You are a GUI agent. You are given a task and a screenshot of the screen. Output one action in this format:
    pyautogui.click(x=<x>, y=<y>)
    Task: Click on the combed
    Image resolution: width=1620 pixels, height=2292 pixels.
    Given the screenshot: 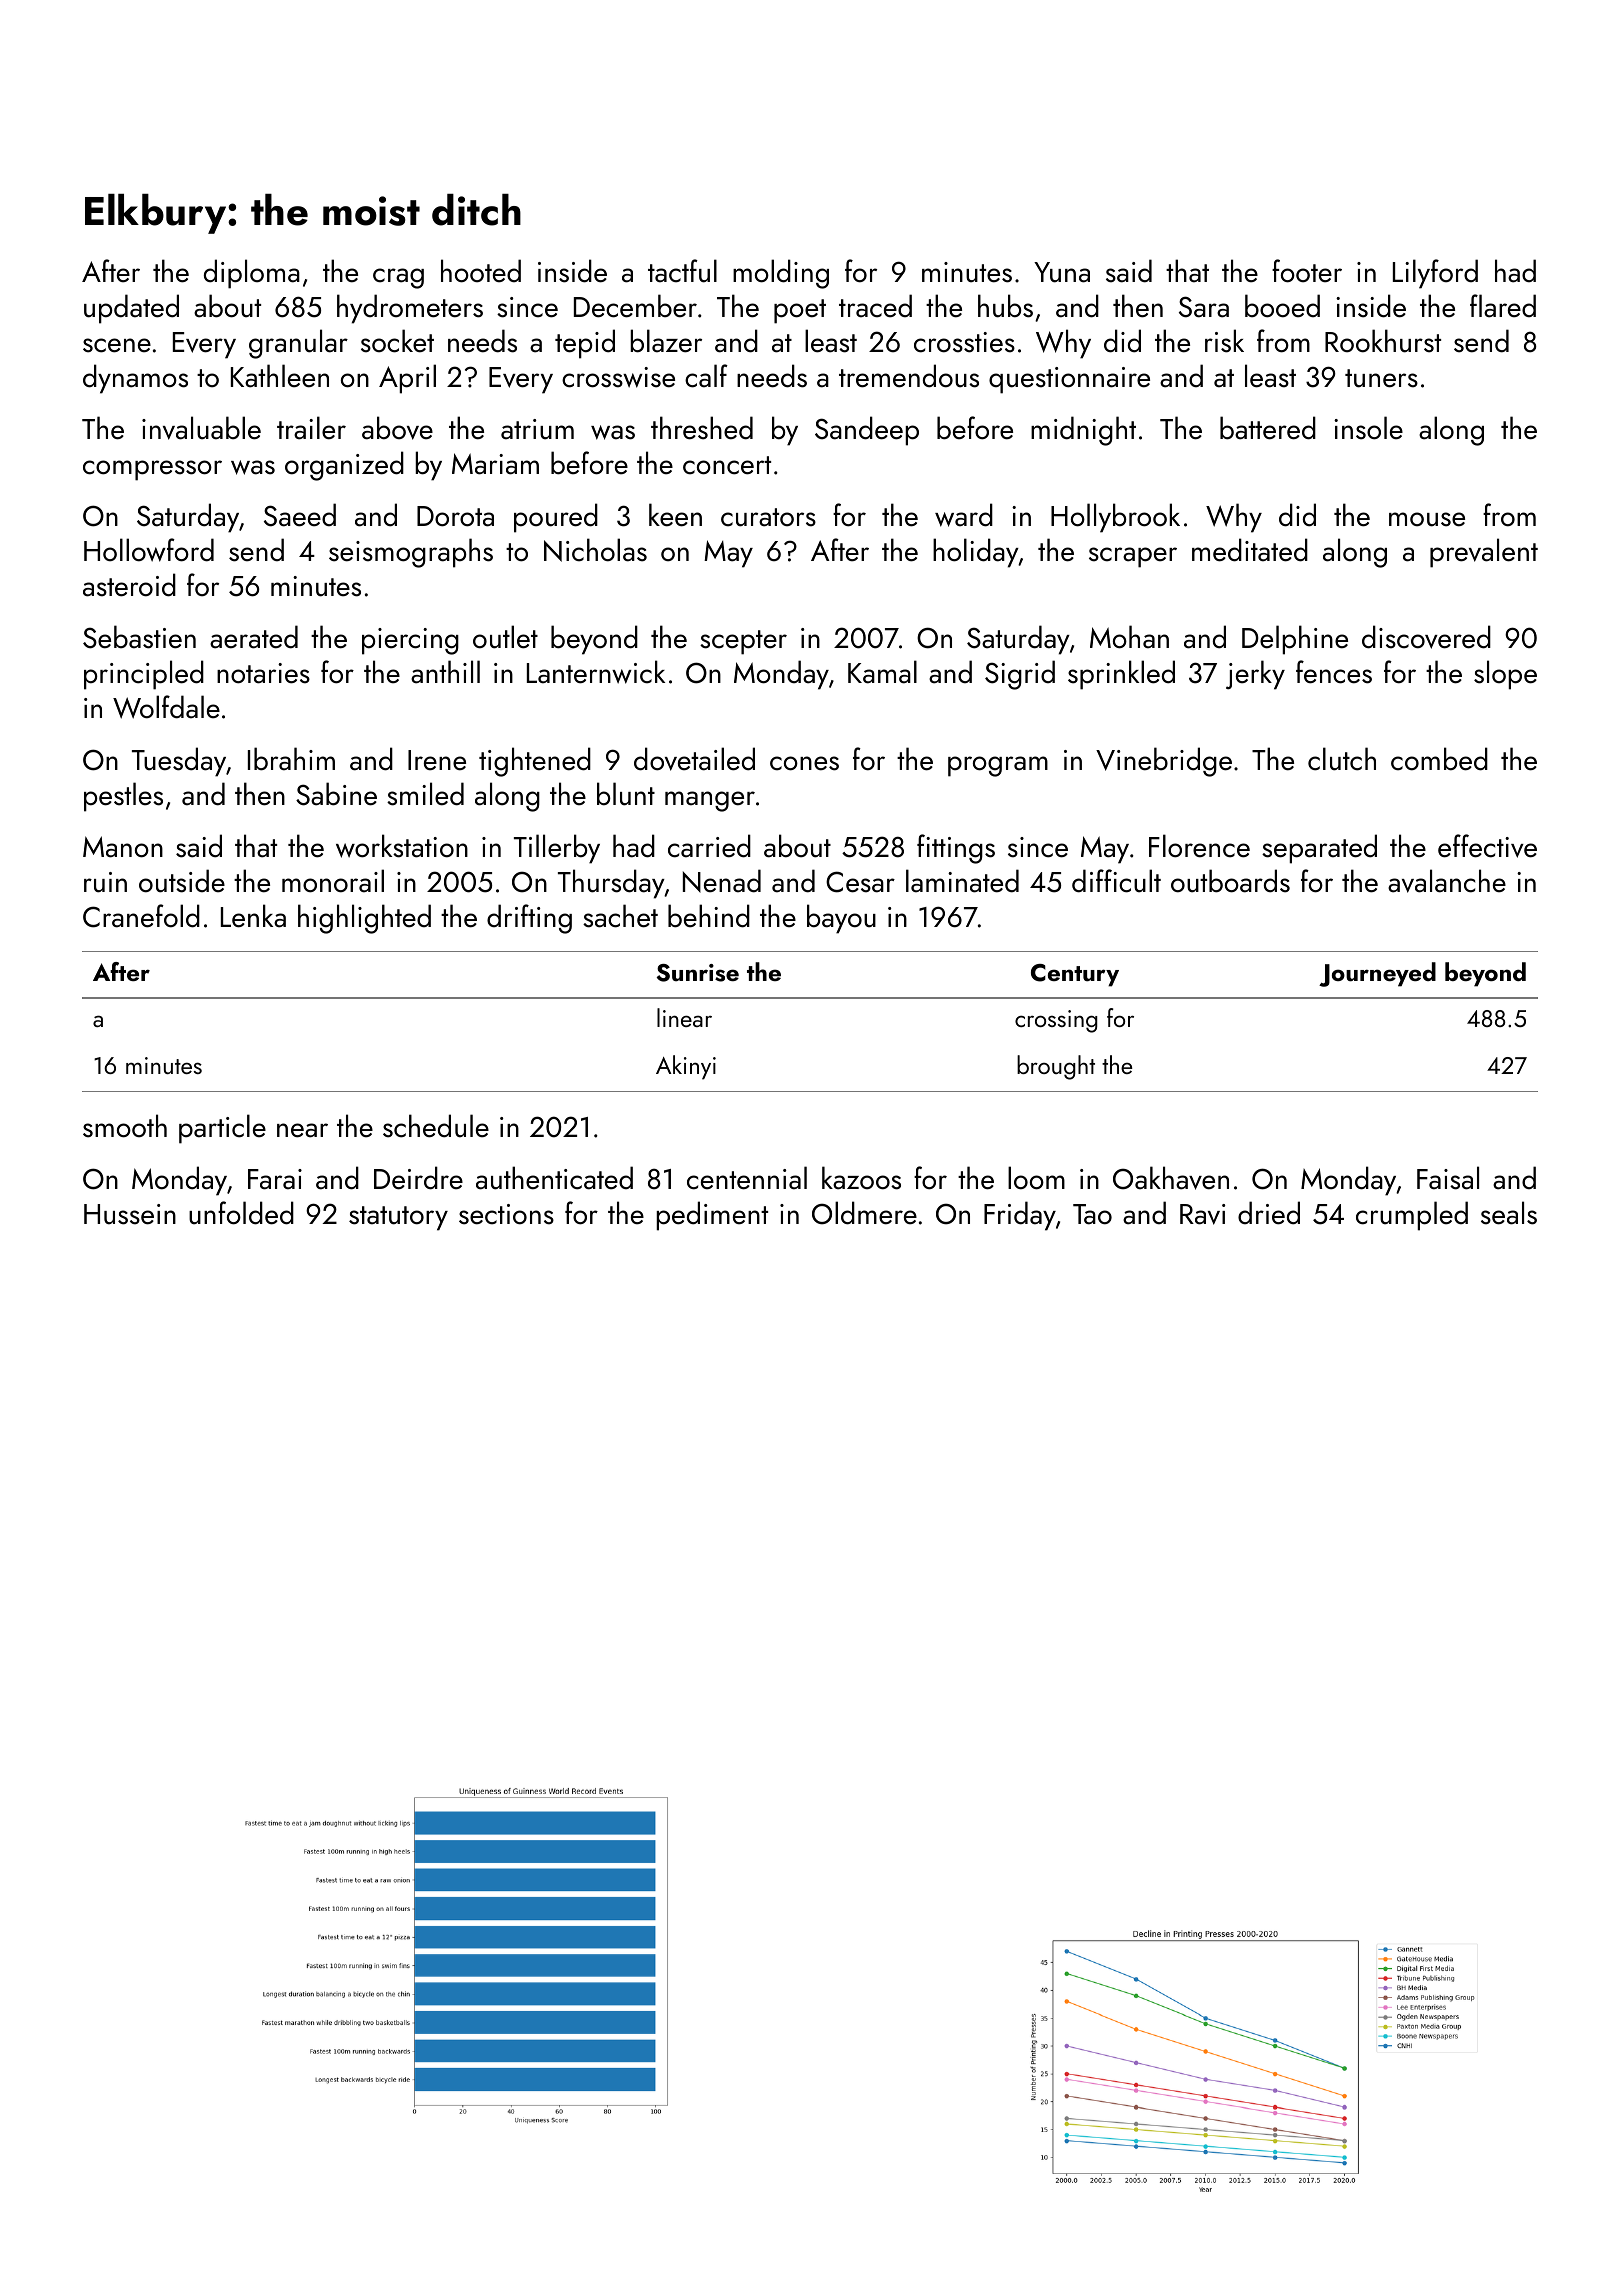 What is the action you would take?
    pyautogui.click(x=1439, y=759)
